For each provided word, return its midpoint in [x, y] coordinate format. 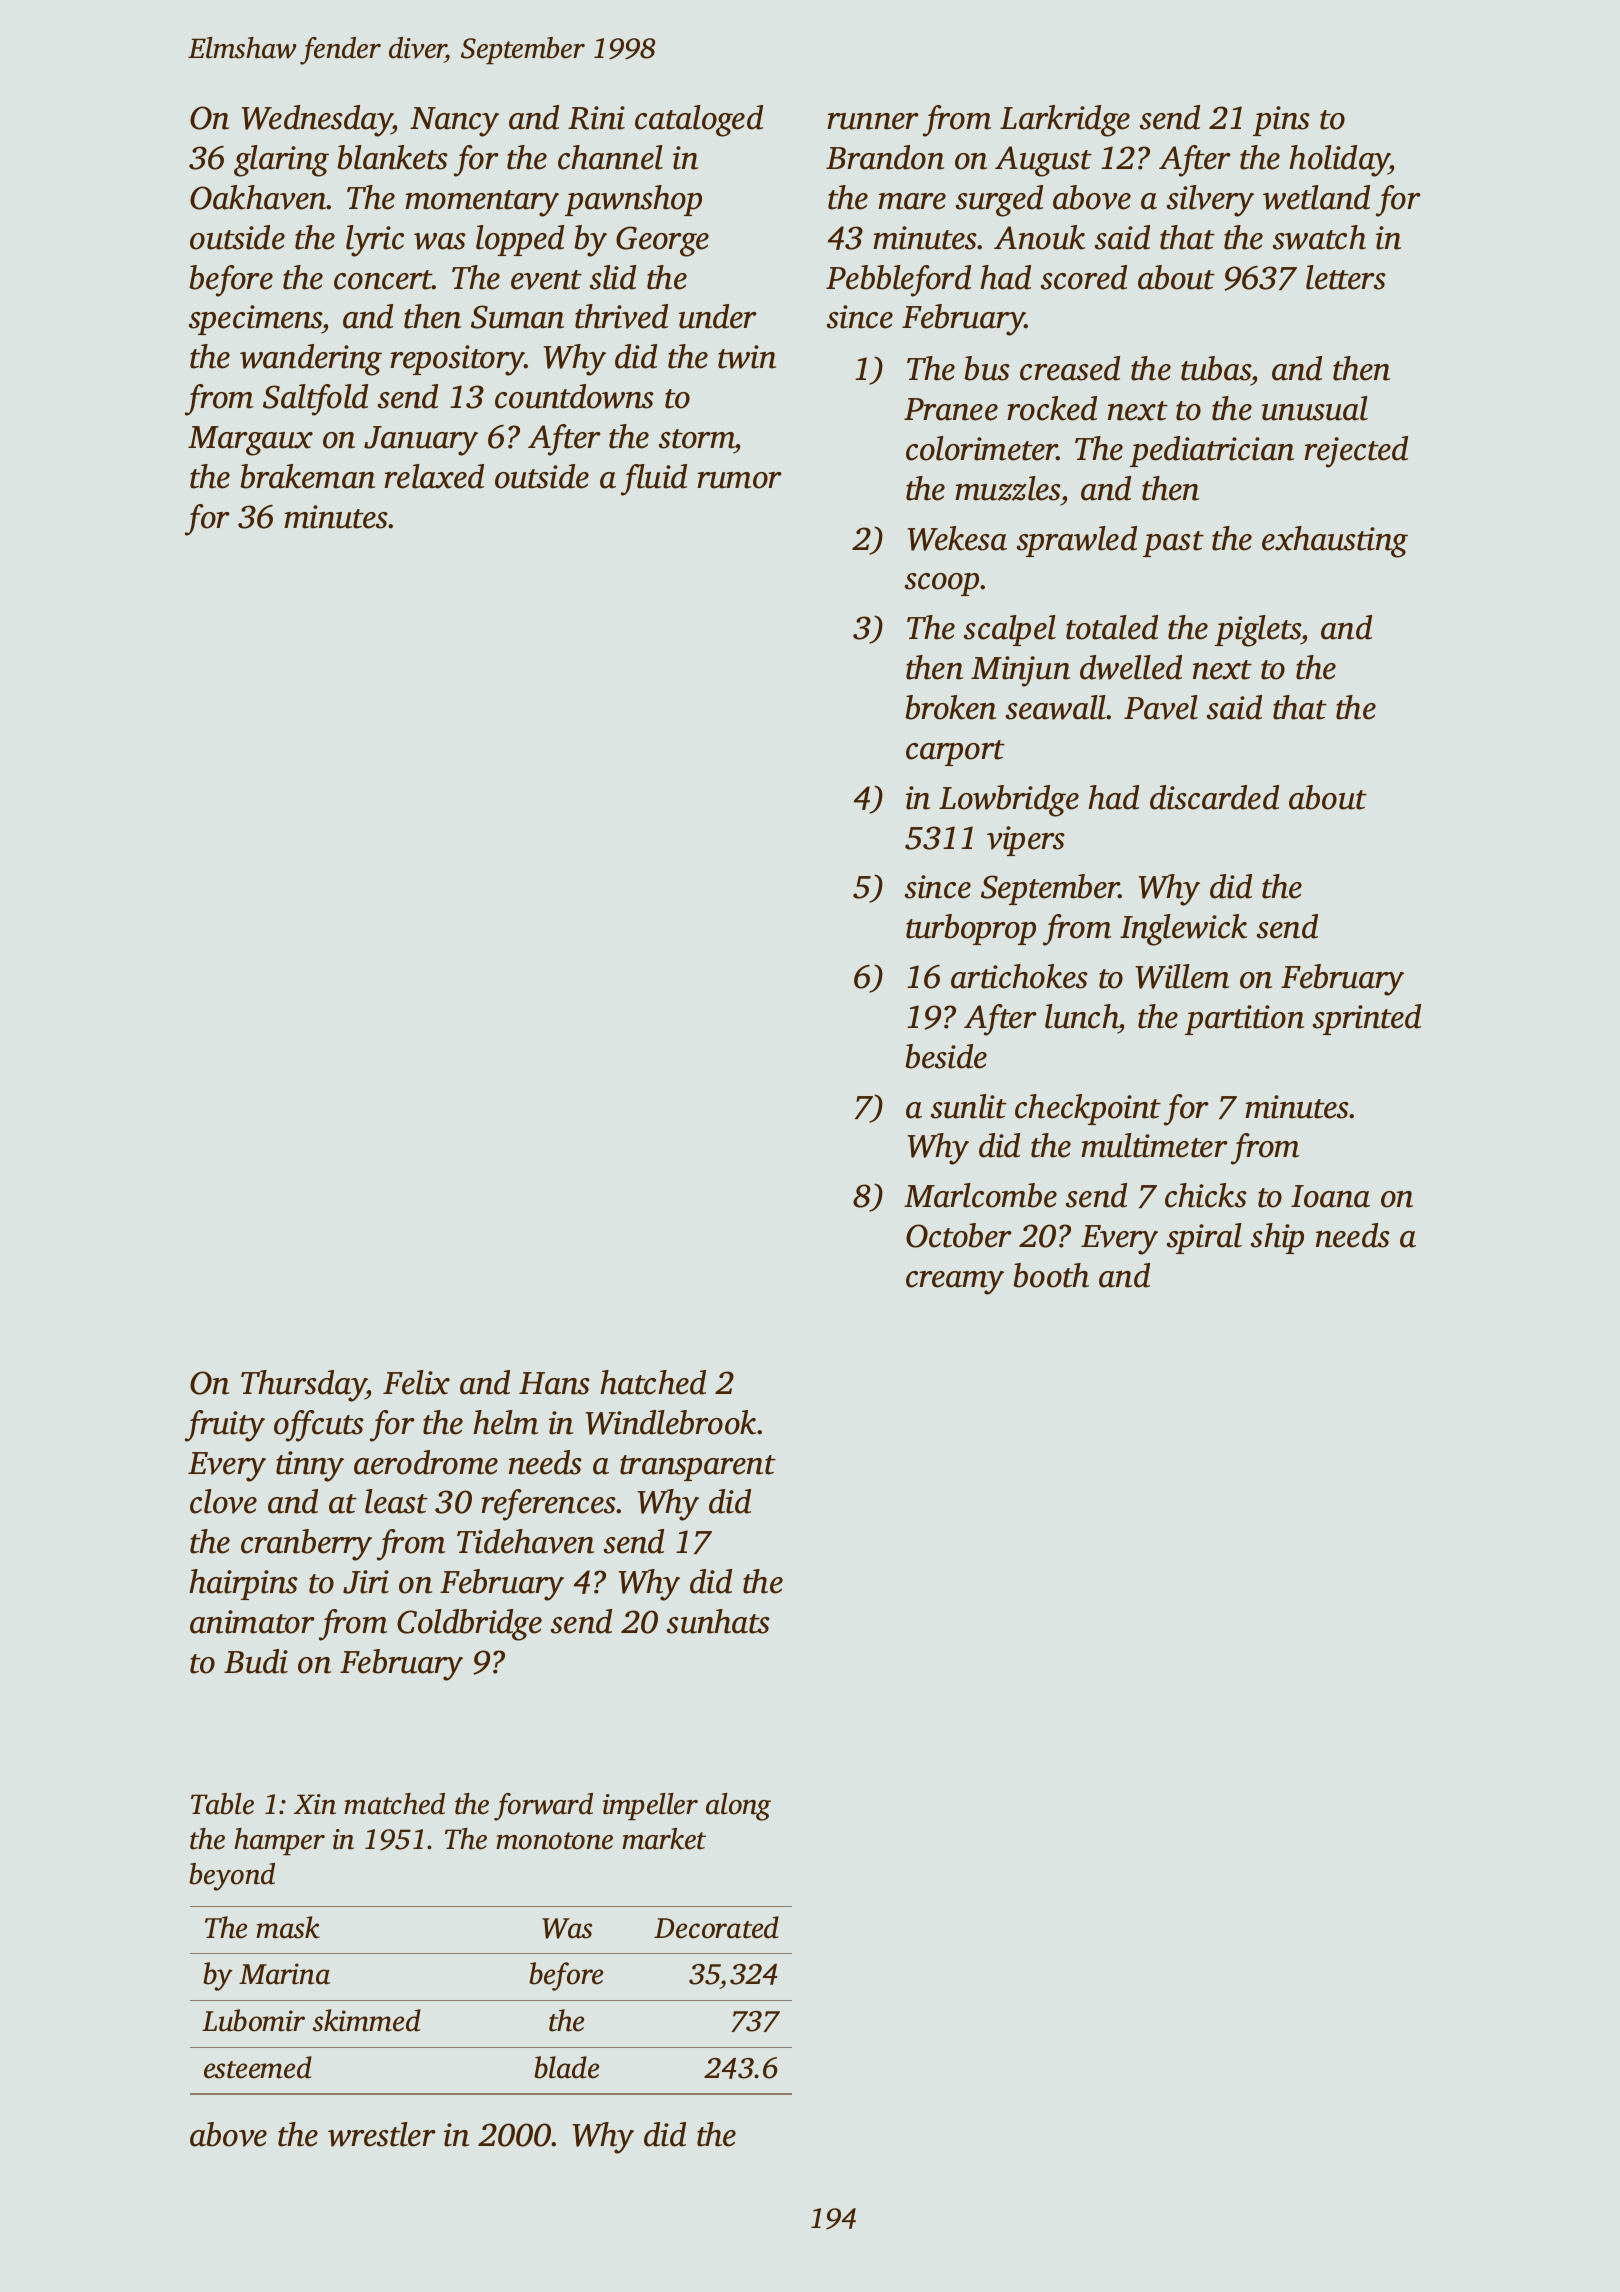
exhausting [1335, 542]
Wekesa [957, 538]
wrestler [382, 2134]
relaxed [434, 476]
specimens [256, 320]
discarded [1214, 797]
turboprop [971, 929]
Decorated [716, 1927]
